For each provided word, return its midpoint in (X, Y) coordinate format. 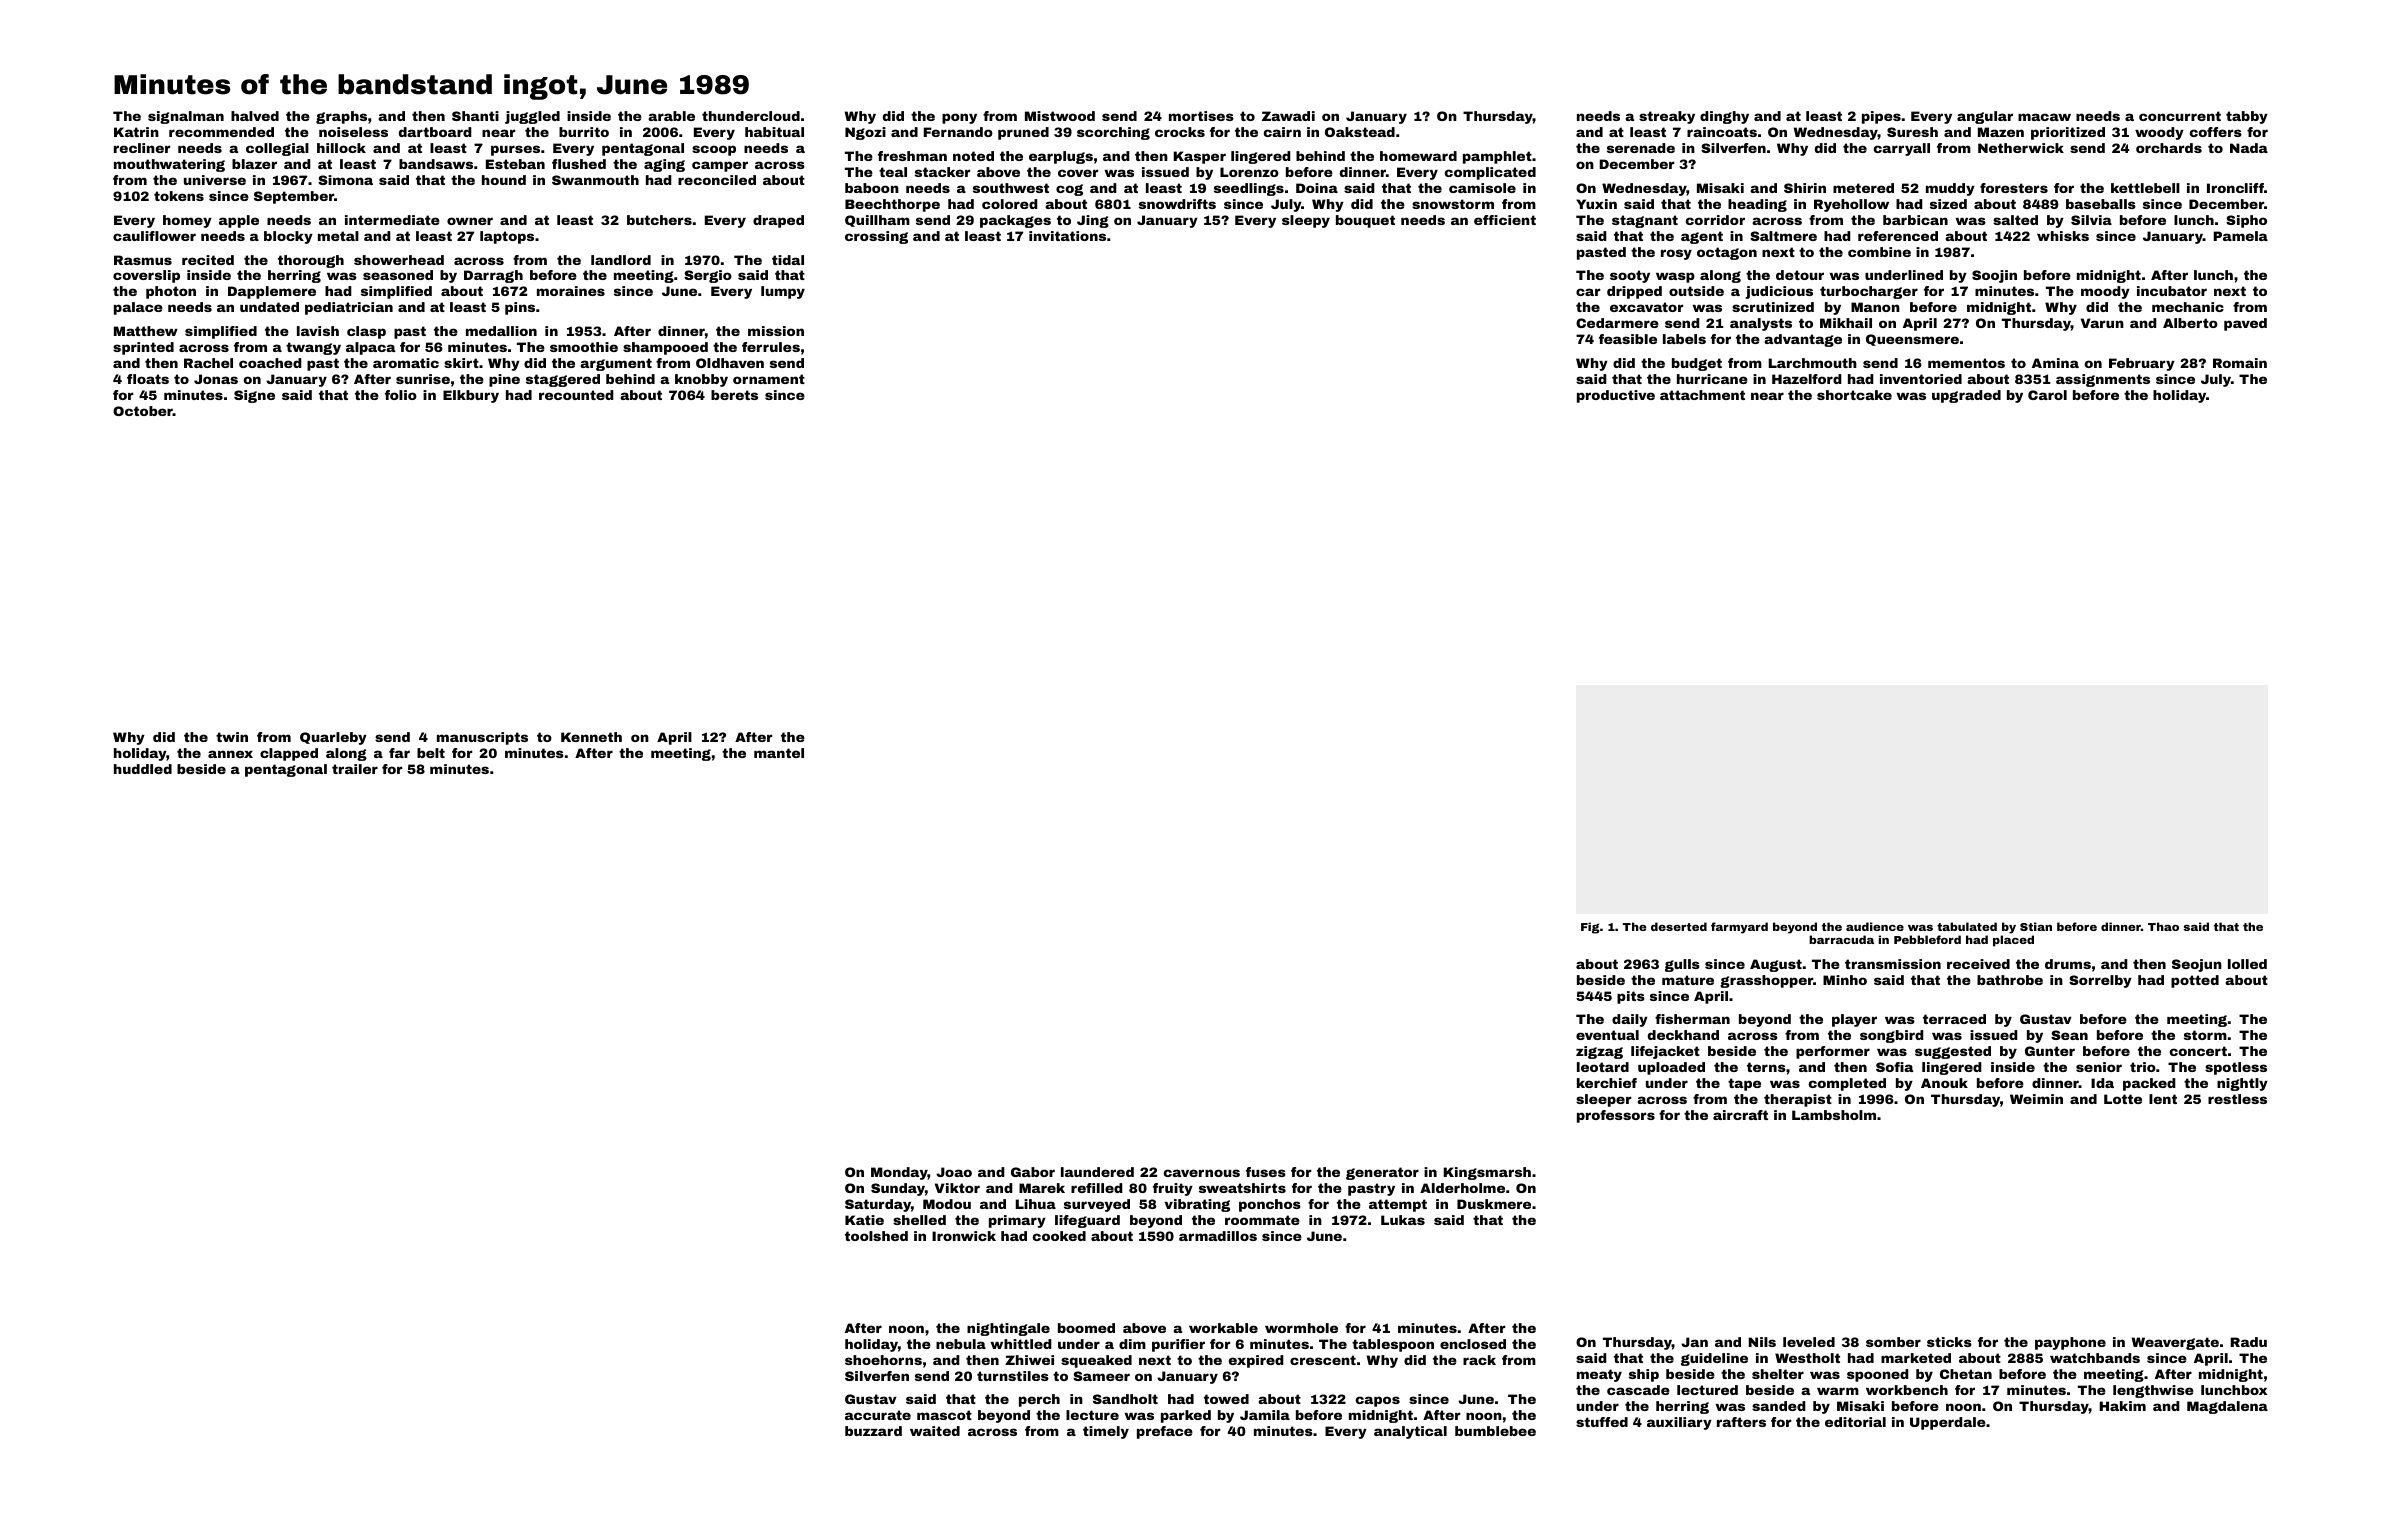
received (1978, 964)
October (143, 411)
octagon (1727, 253)
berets (734, 395)
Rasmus (143, 260)
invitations (1067, 236)
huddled (143, 769)
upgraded (1966, 396)
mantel (779, 753)
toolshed (876, 1236)
